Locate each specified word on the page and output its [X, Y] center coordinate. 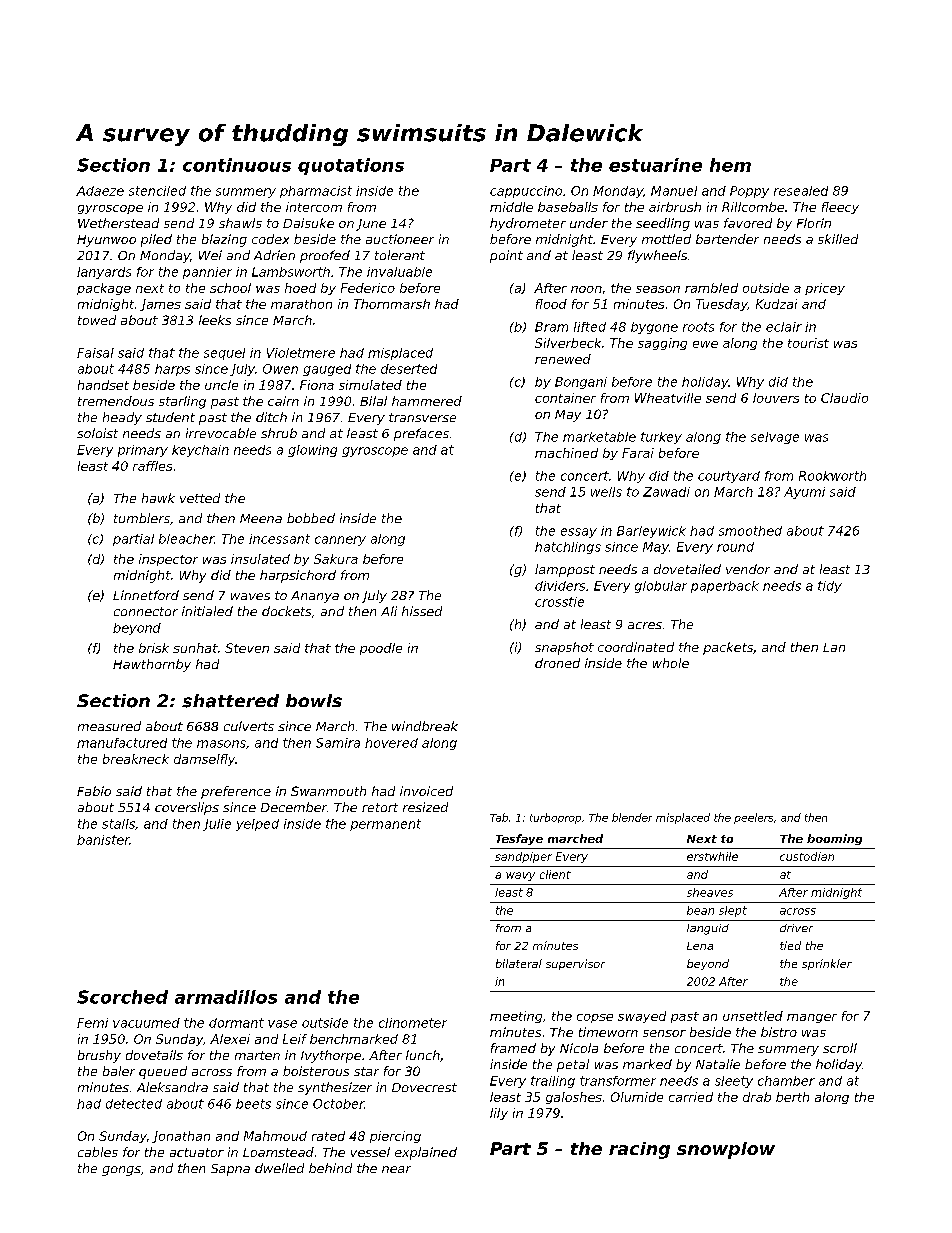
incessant [279, 539]
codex [270, 239]
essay [579, 533]
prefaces [421, 434]
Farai [638, 453]
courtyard [729, 477]
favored [748, 223]
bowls [314, 700]
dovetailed [687, 569]
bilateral [519, 963]
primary [143, 451]
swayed [642, 1017]
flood [551, 304]
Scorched [122, 997]
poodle [381, 649]
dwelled [279, 1168]
